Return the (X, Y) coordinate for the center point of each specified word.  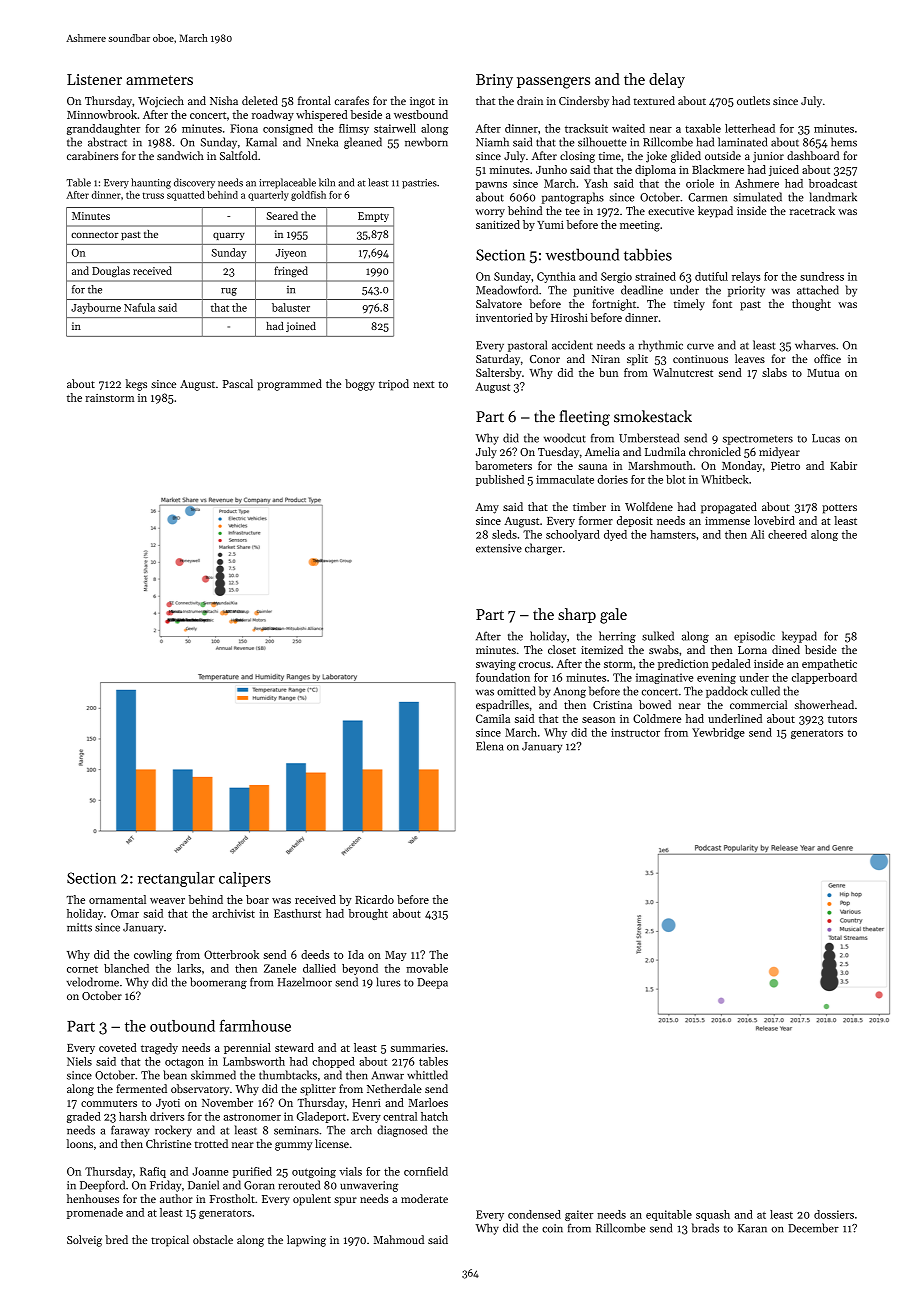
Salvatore (499, 303)
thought (811, 305)
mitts (79, 927)
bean (175, 1075)
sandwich (180, 155)
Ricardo (374, 899)
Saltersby (499, 373)
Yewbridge (718, 733)
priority (746, 291)
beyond (360, 969)
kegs (136, 385)
